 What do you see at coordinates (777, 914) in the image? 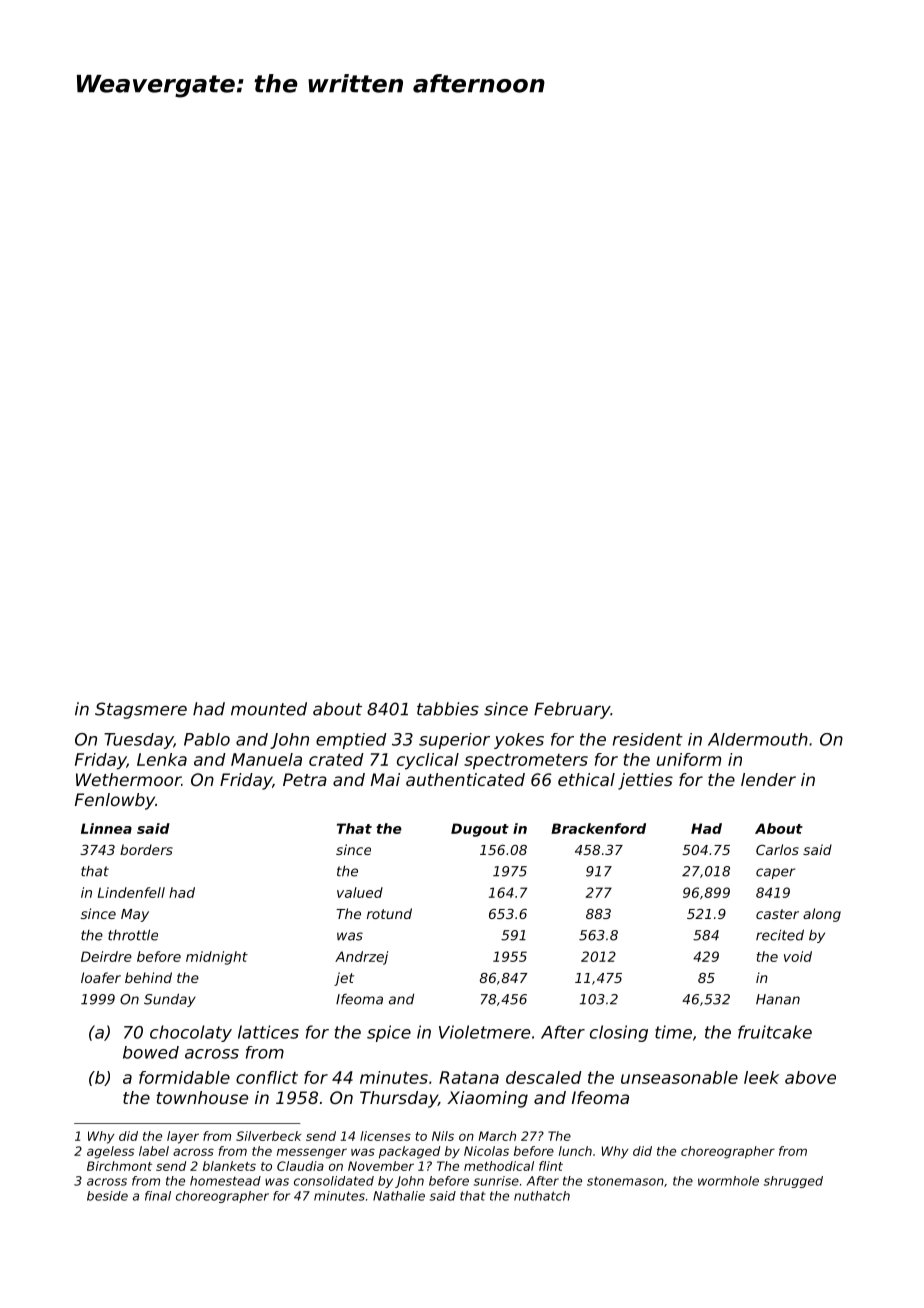
I see `caster` at bounding box center [777, 914].
